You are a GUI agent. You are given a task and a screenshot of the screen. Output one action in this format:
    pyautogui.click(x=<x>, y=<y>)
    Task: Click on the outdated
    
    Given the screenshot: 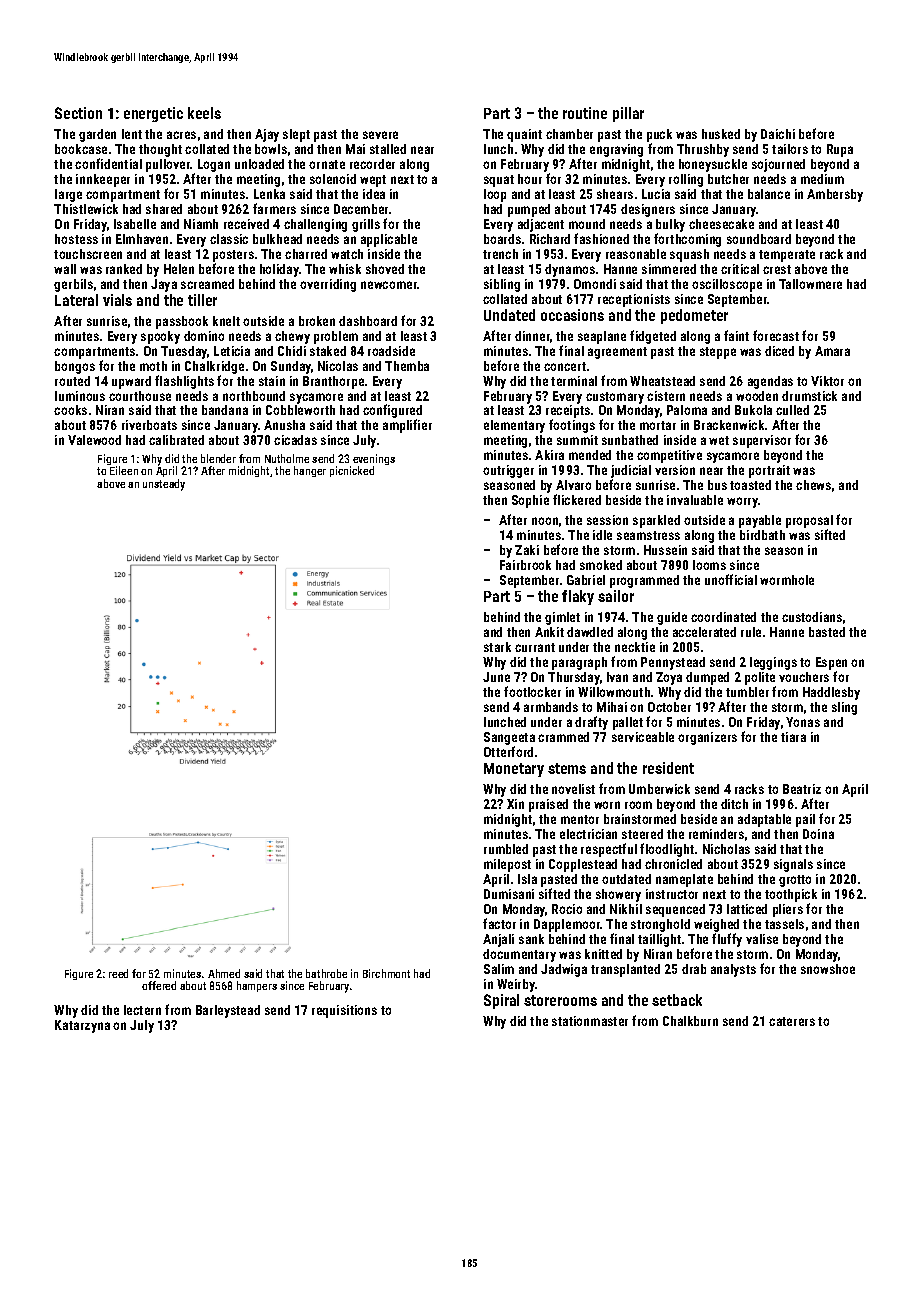 What is the action you would take?
    pyautogui.click(x=626, y=879)
